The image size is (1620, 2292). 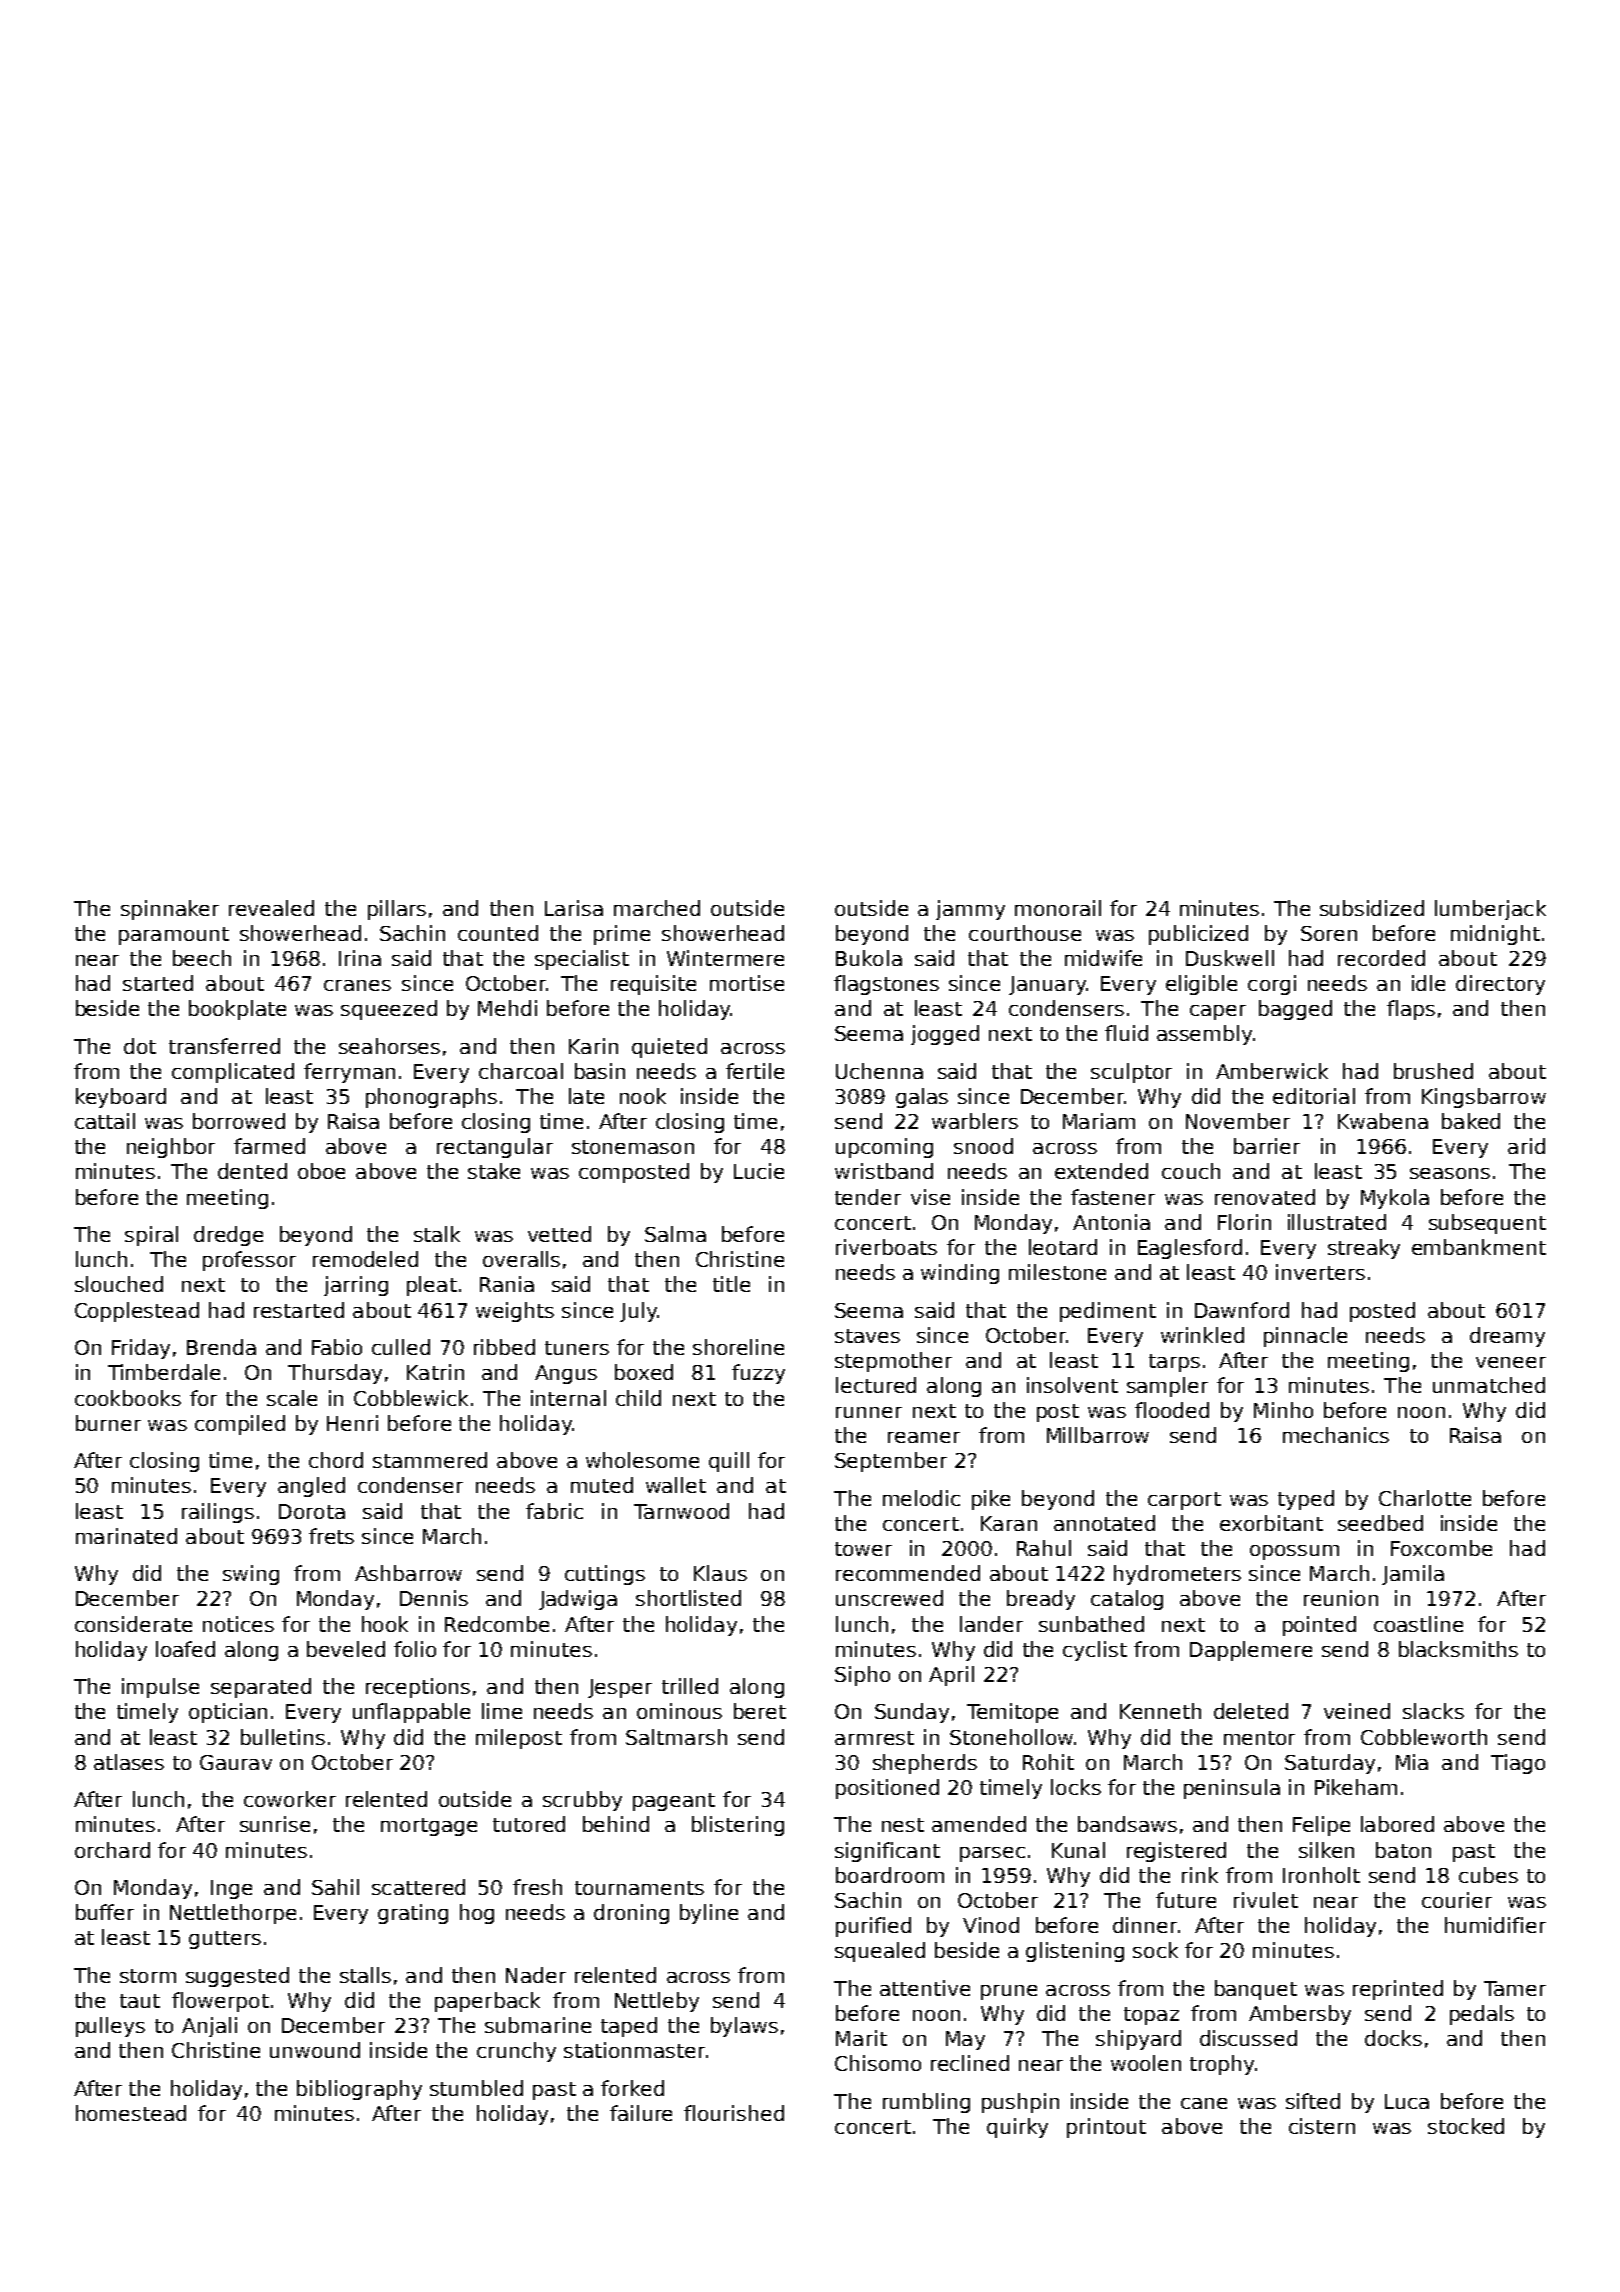 I want to click on embankment, so click(x=1479, y=1247).
